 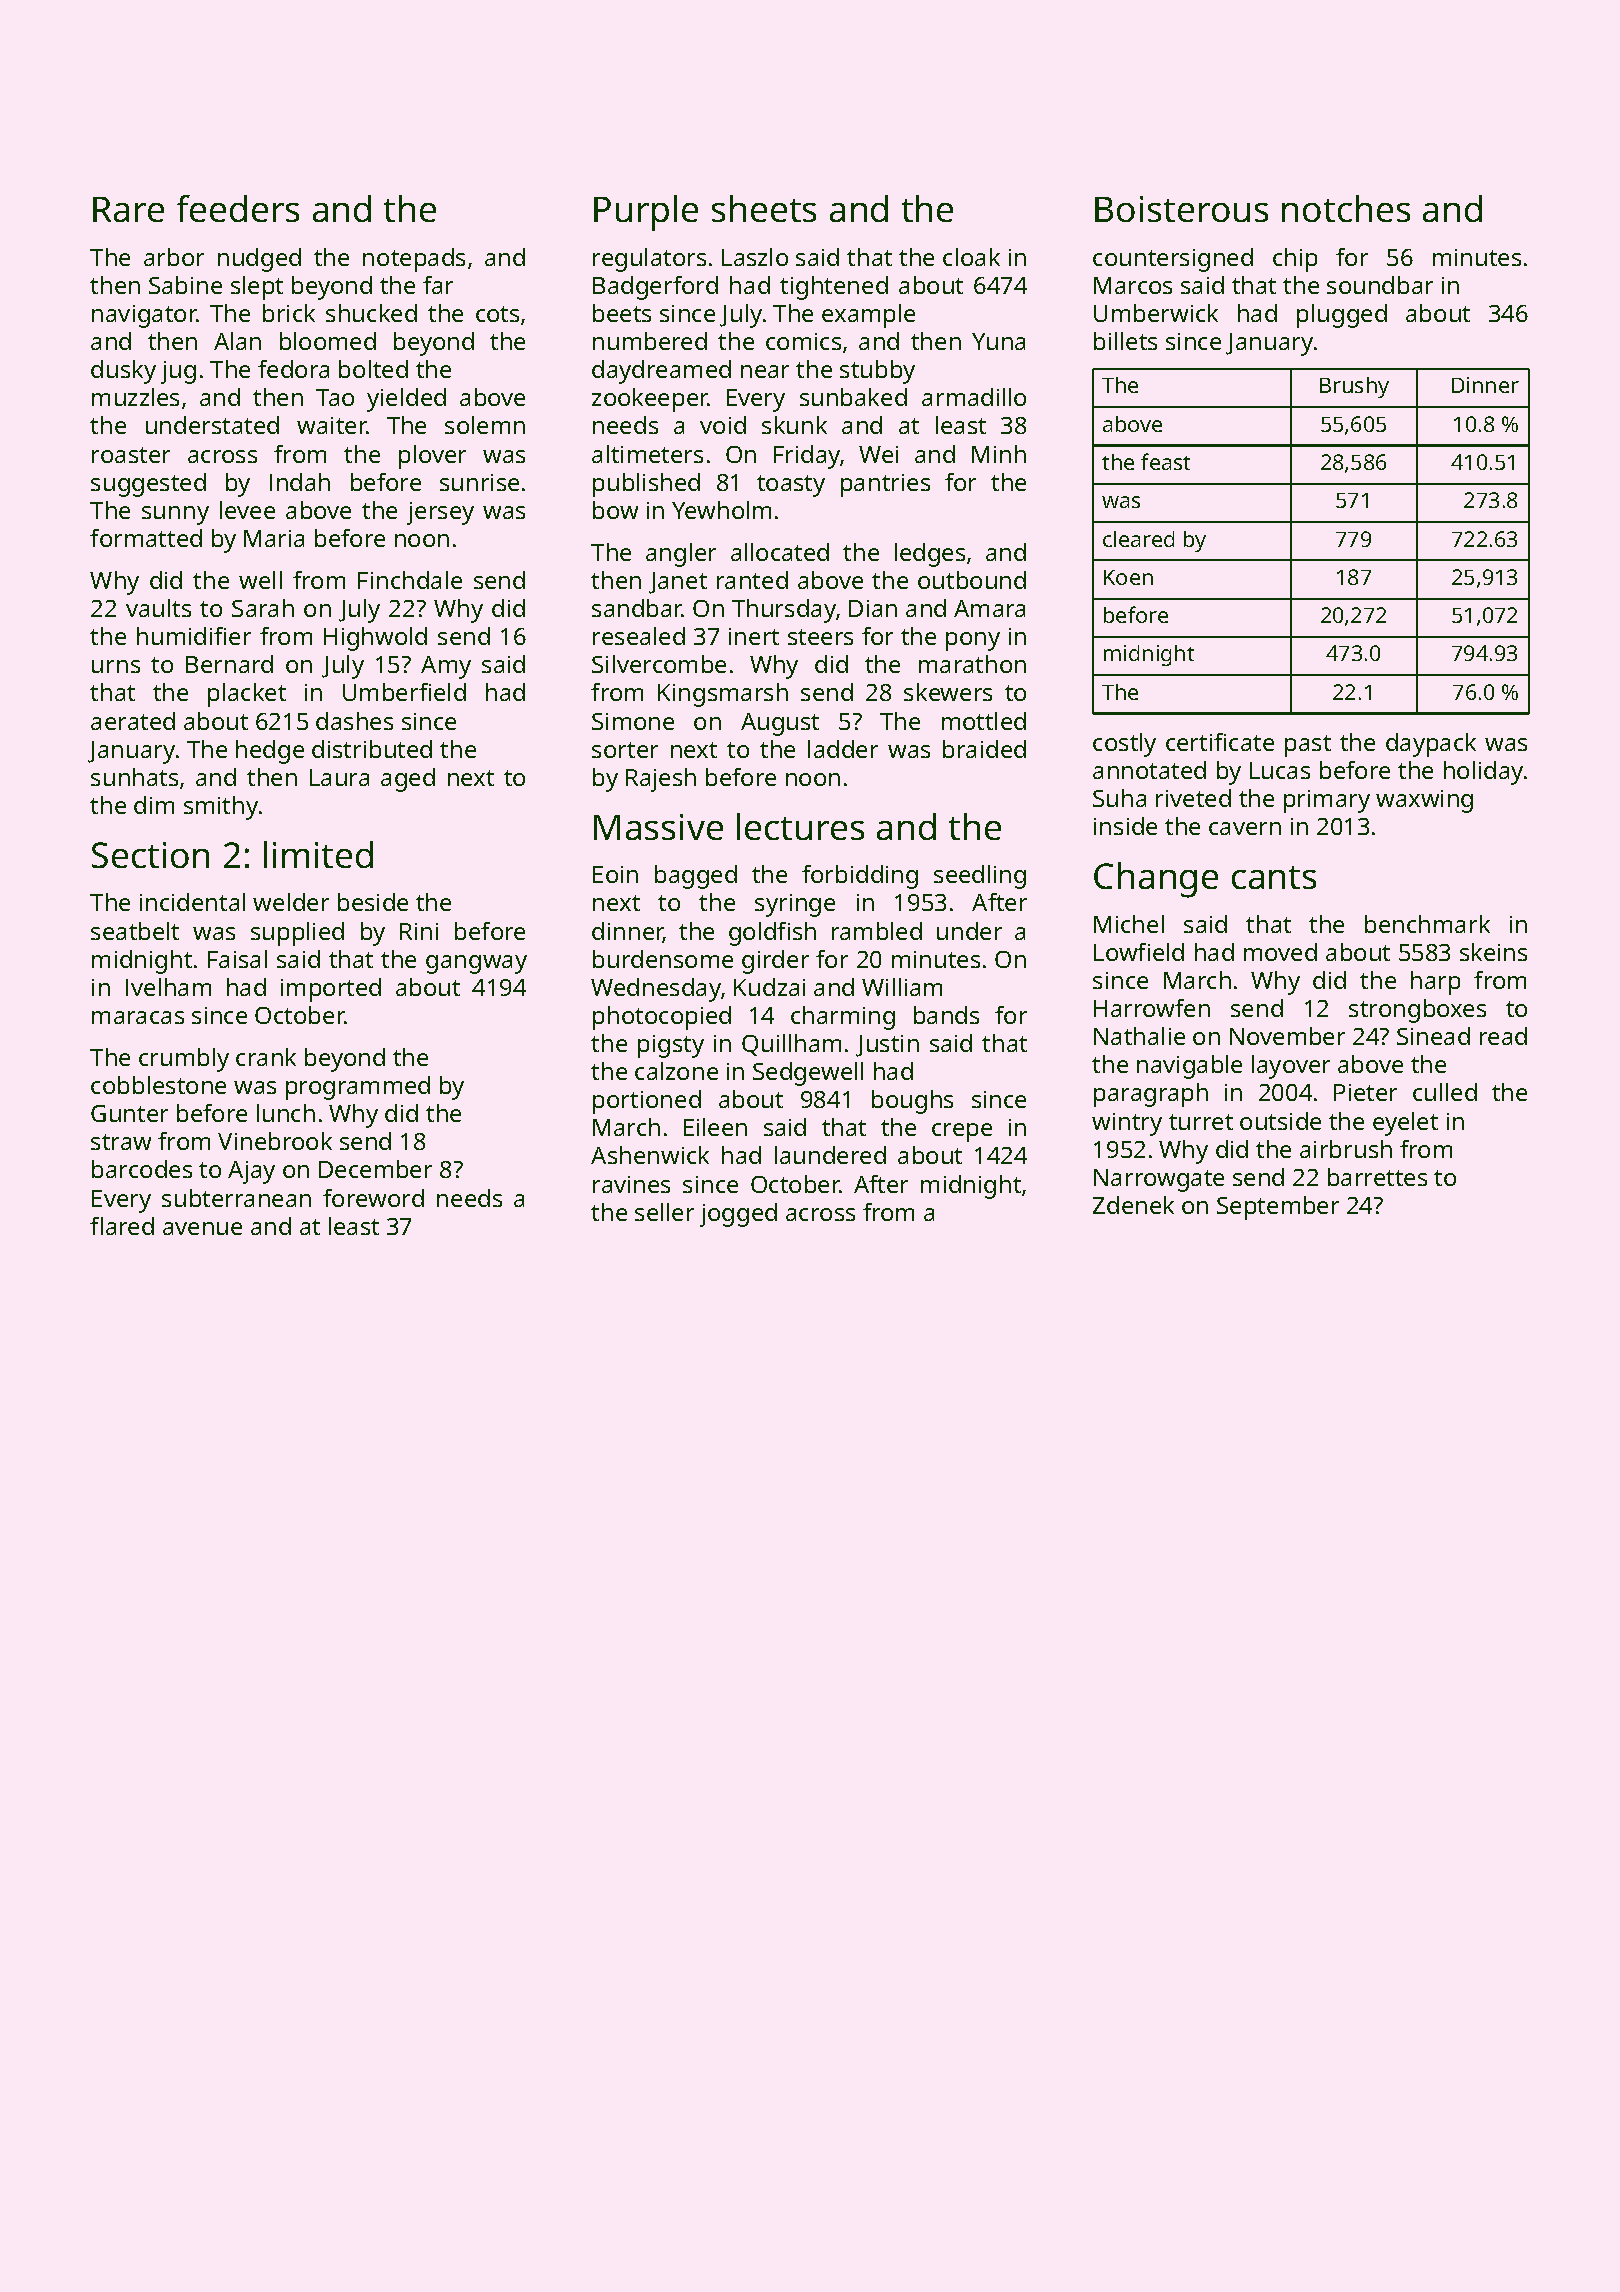 What do you see at coordinates (373, 1198) in the screenshot?
I see `foreword` at bounding box center [373, 1198].
